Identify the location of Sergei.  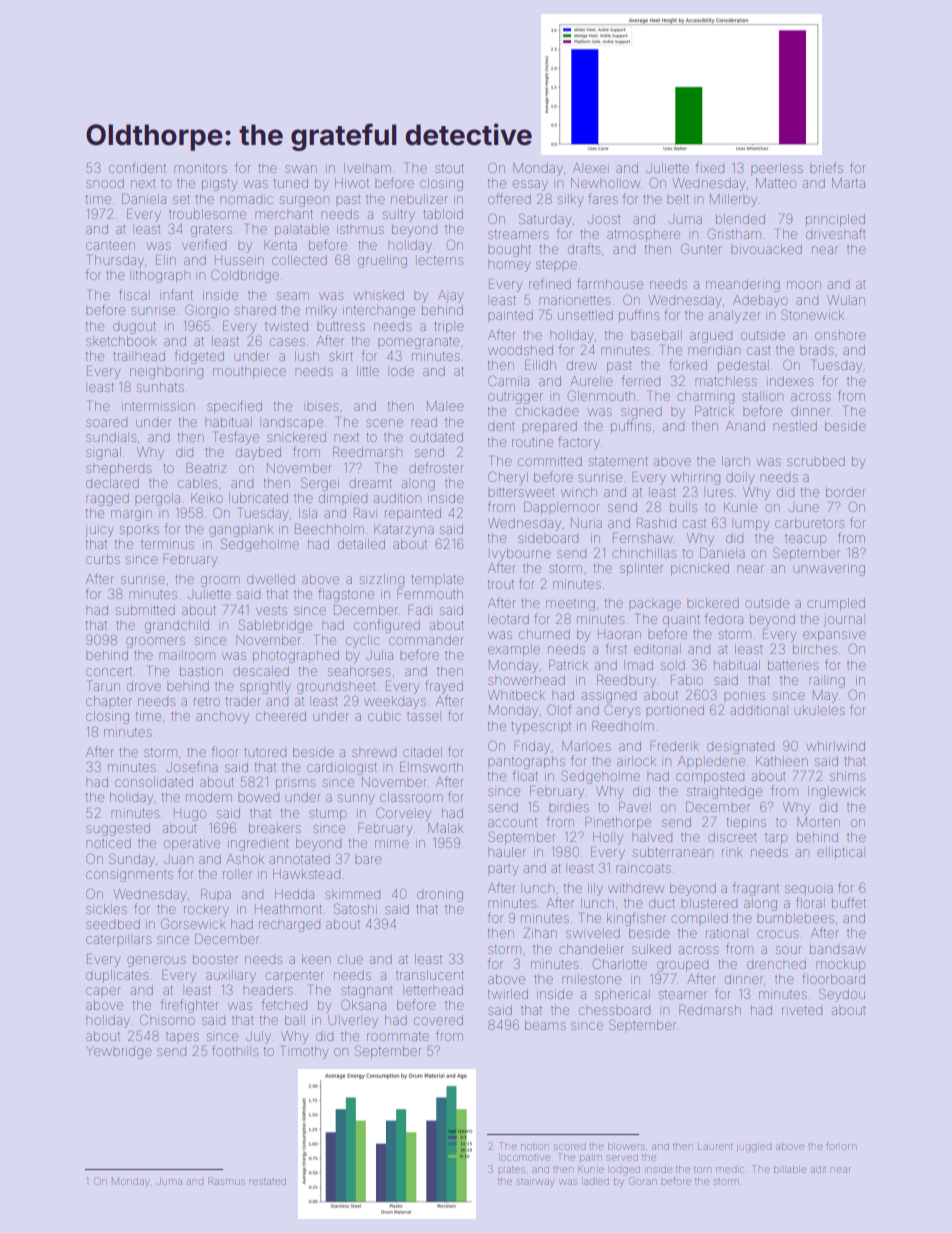
(320, 484).
